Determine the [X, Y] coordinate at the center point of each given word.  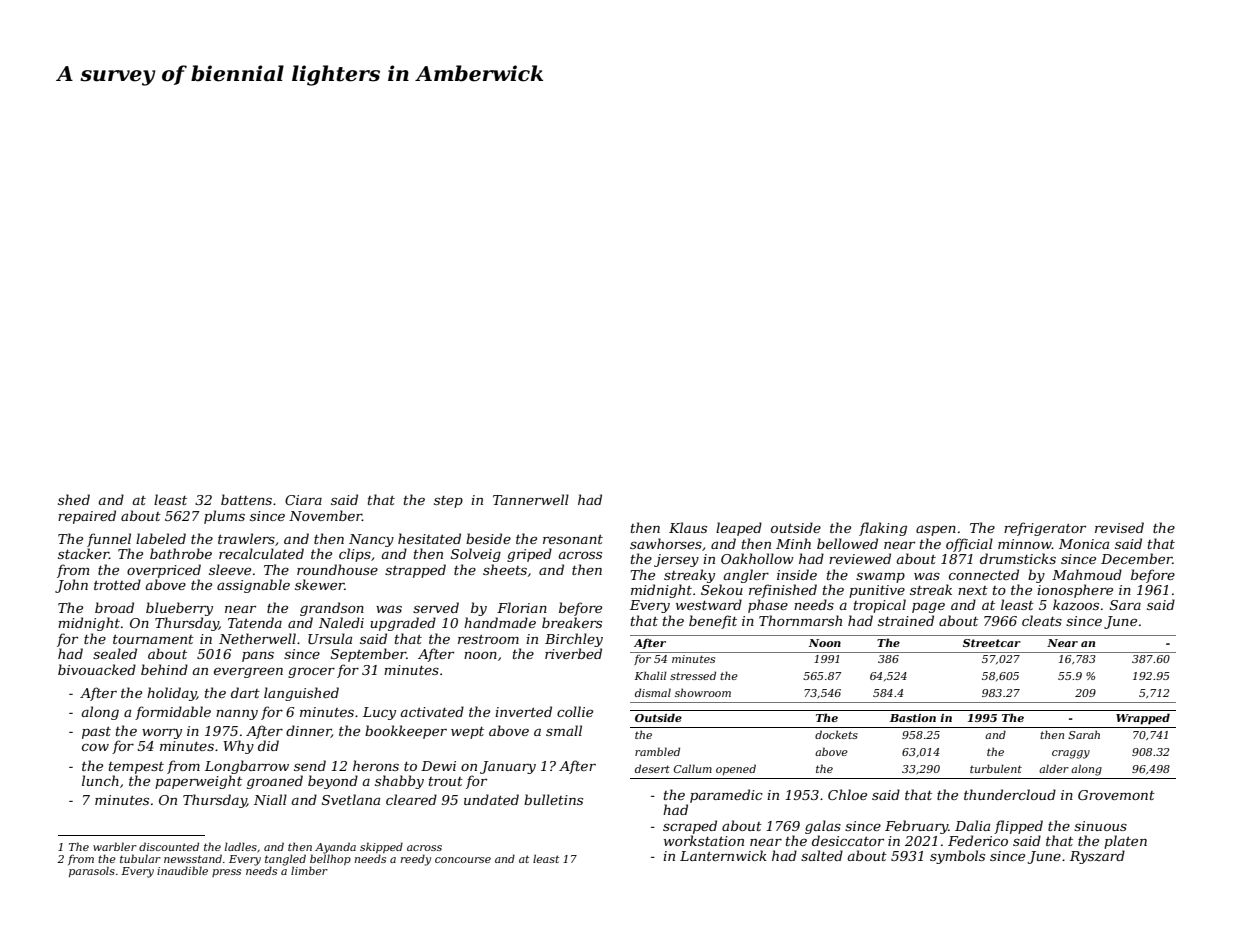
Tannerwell [531, 499]
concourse [463, 860]
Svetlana [351, 799]
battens [246, 499]
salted [822, 855]
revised [1119, 527]
